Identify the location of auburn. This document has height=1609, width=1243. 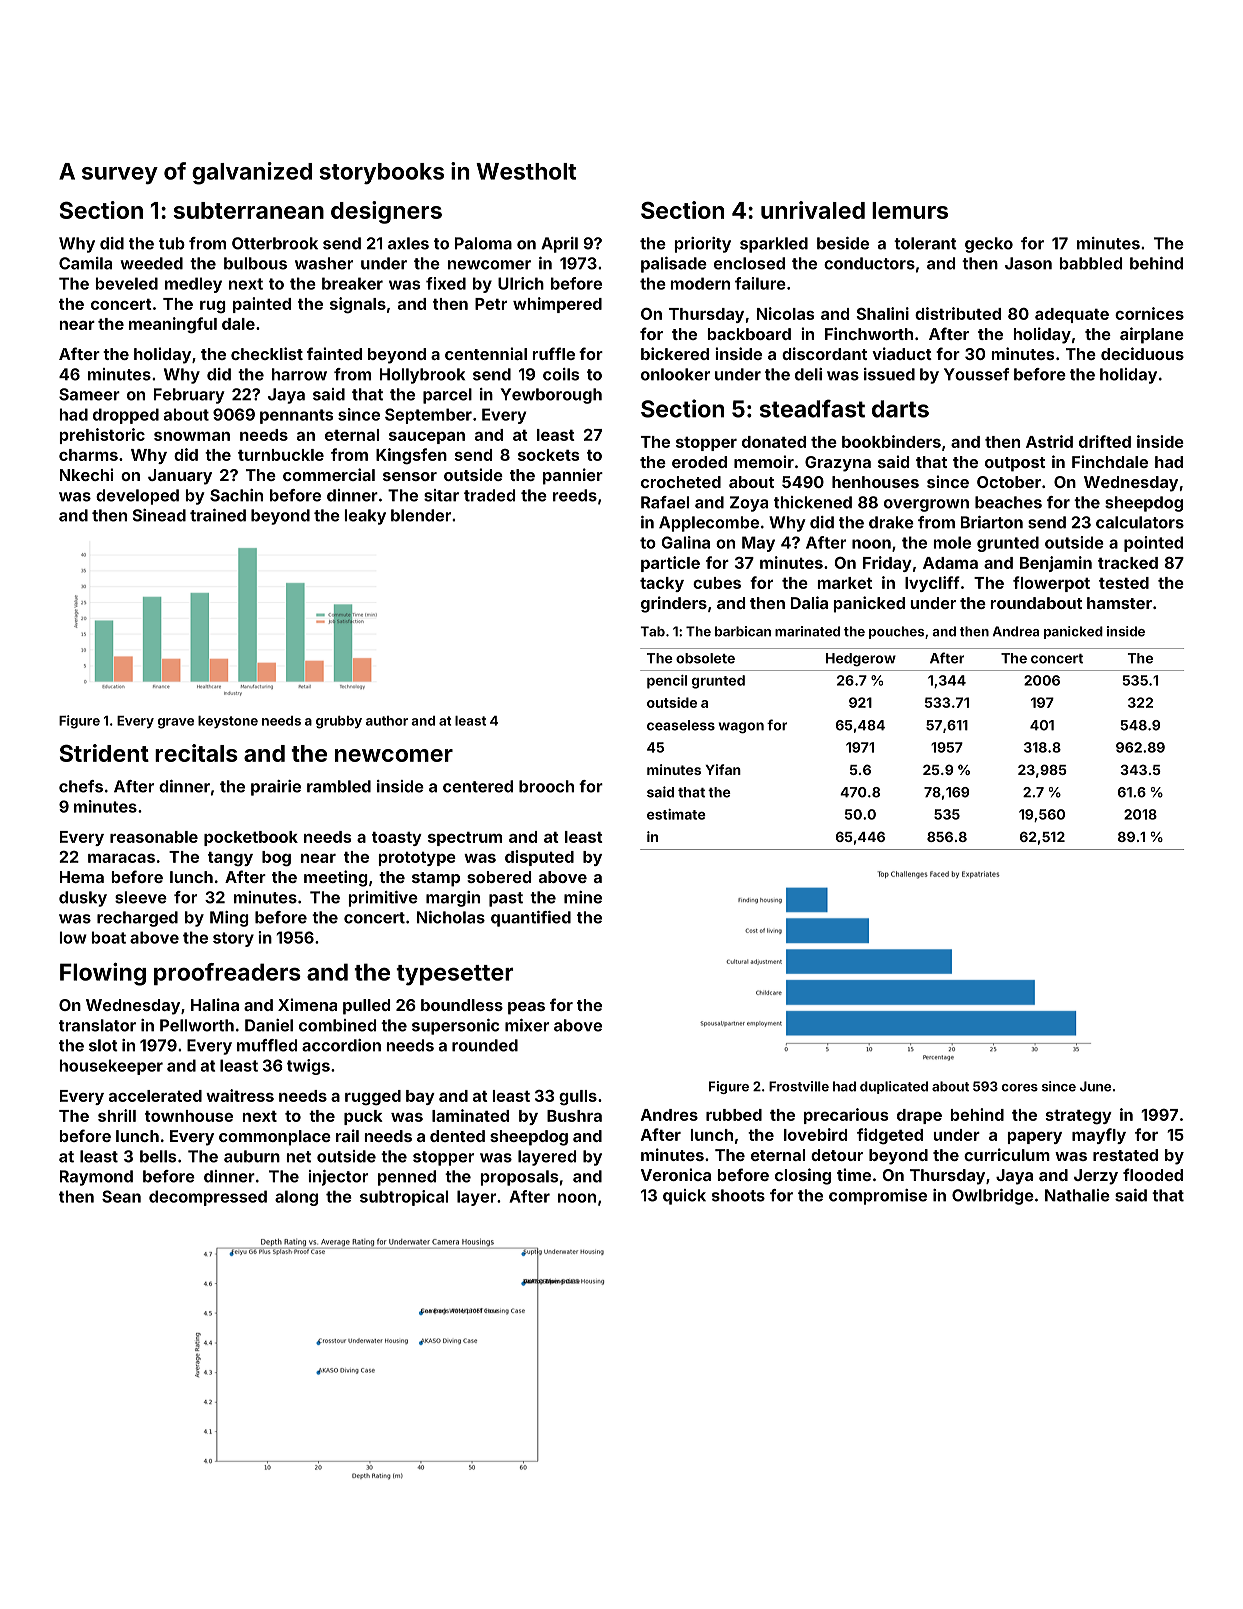
(252, 1156).
